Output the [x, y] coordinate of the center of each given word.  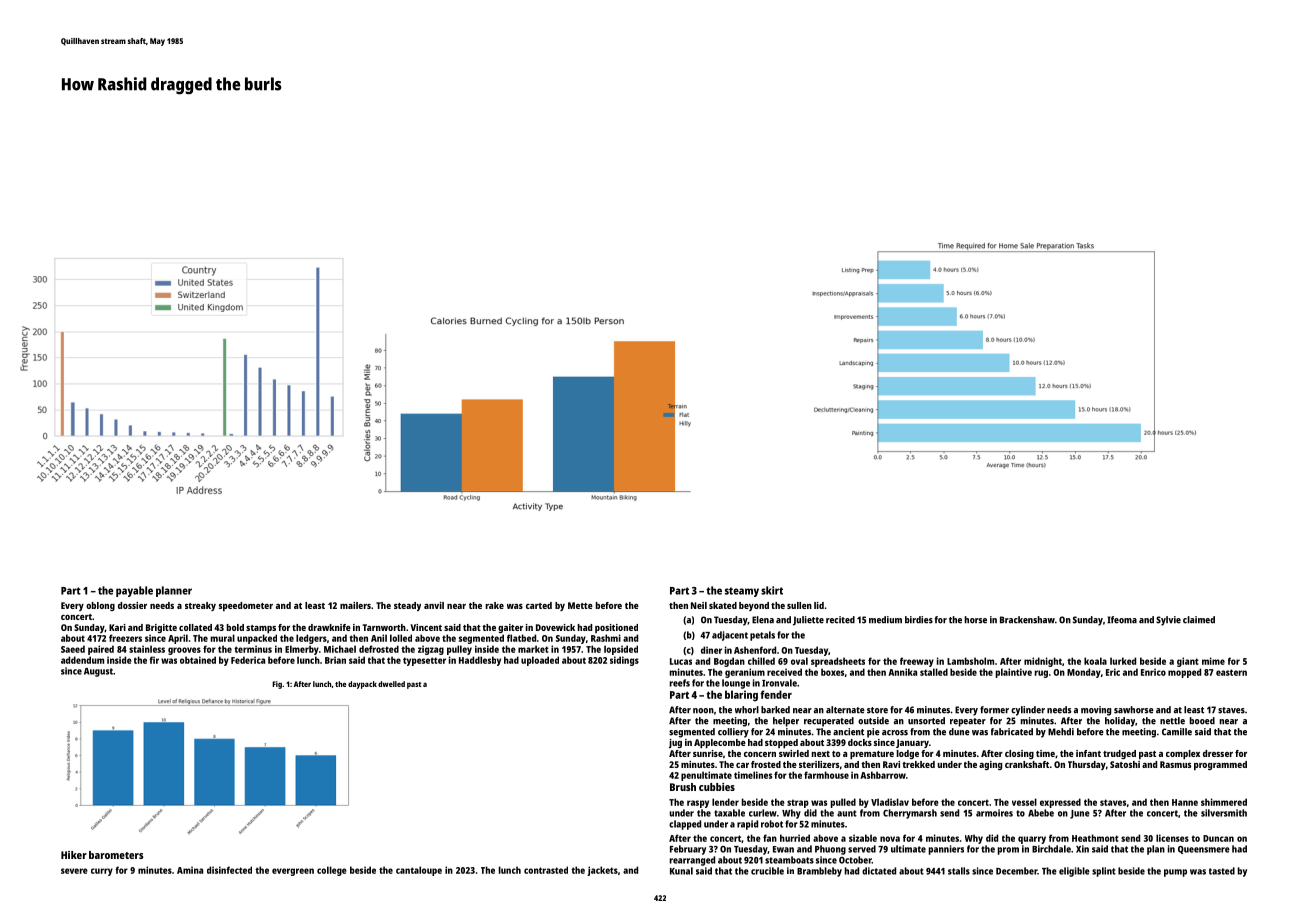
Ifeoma [1122, 620]
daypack [362, 685]
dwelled [391, 684]
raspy [698, 804]
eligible [1074, 872]
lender [725, 802]
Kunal [681, 871]
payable [134, 591]
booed [1202, 721]
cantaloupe [419, 871]
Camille [1177, 732]
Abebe [1041, 813]
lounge [736, 684]
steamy [742, 592]
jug [675, 743]
